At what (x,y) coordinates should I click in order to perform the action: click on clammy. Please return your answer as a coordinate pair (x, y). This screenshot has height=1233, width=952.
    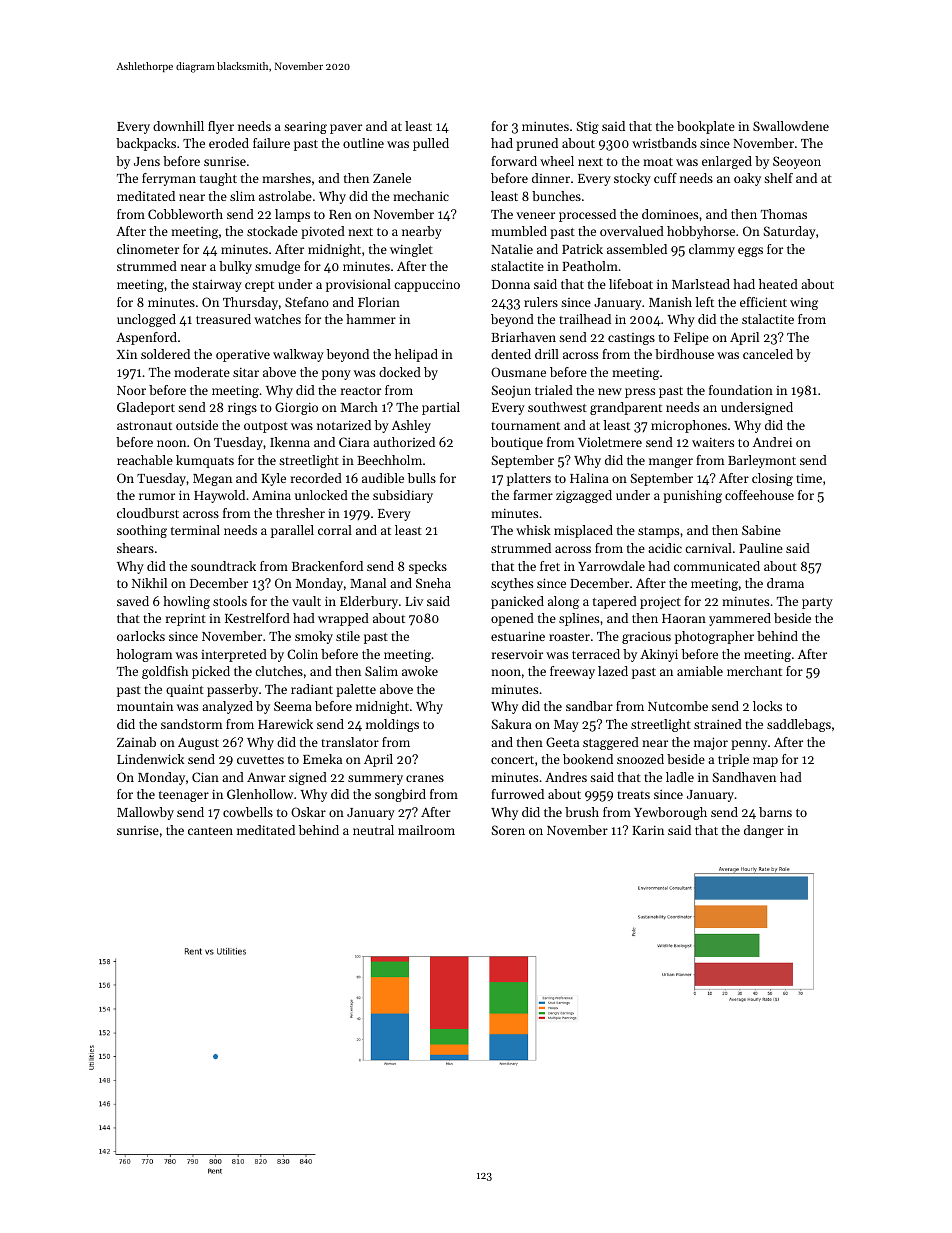
    Looking at the image, I should click on (712, 250).
